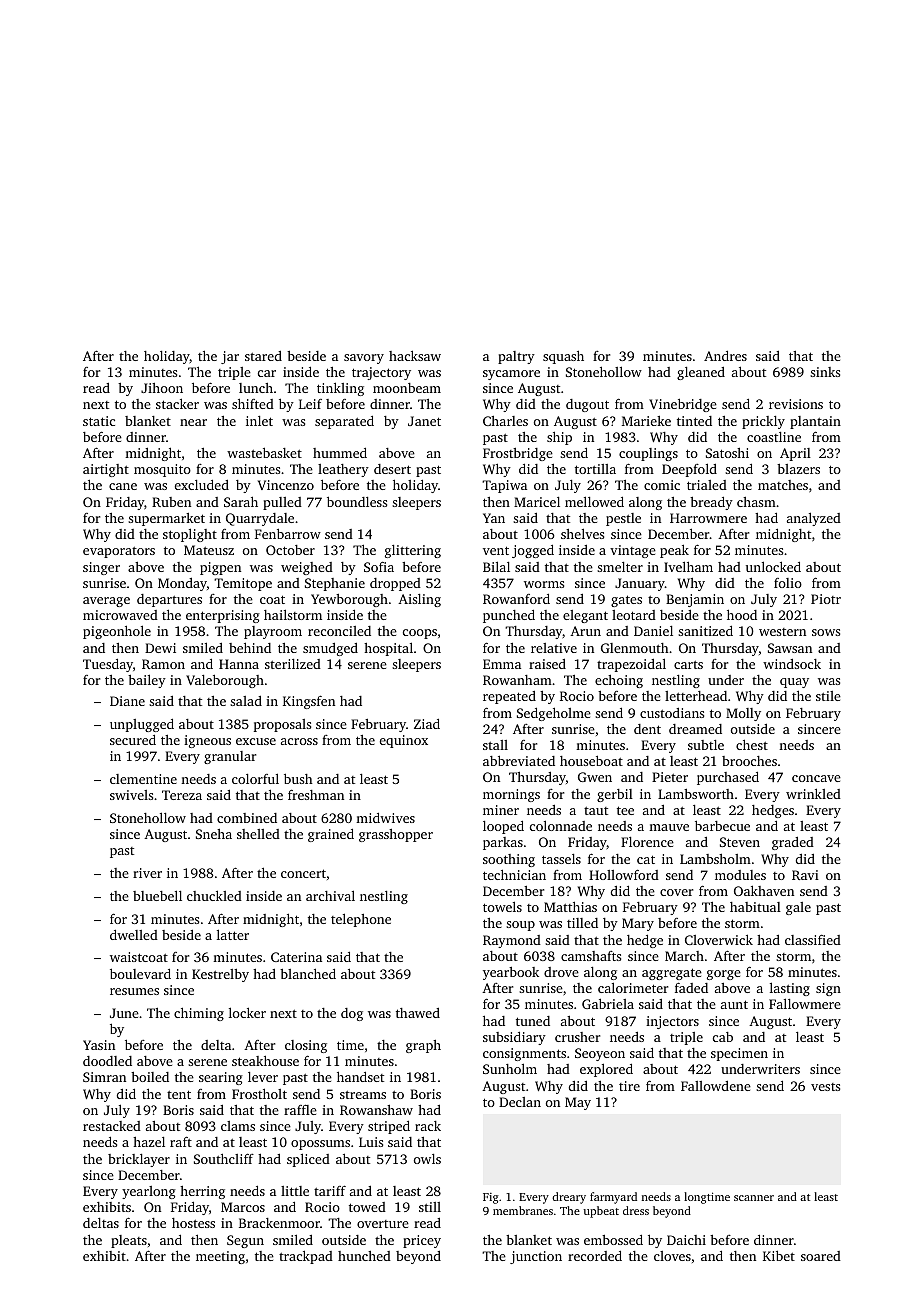 The image size is (924, 1308). Describe the element at coordinates (814, 519) in the image. I see `analyzed` at that location.
